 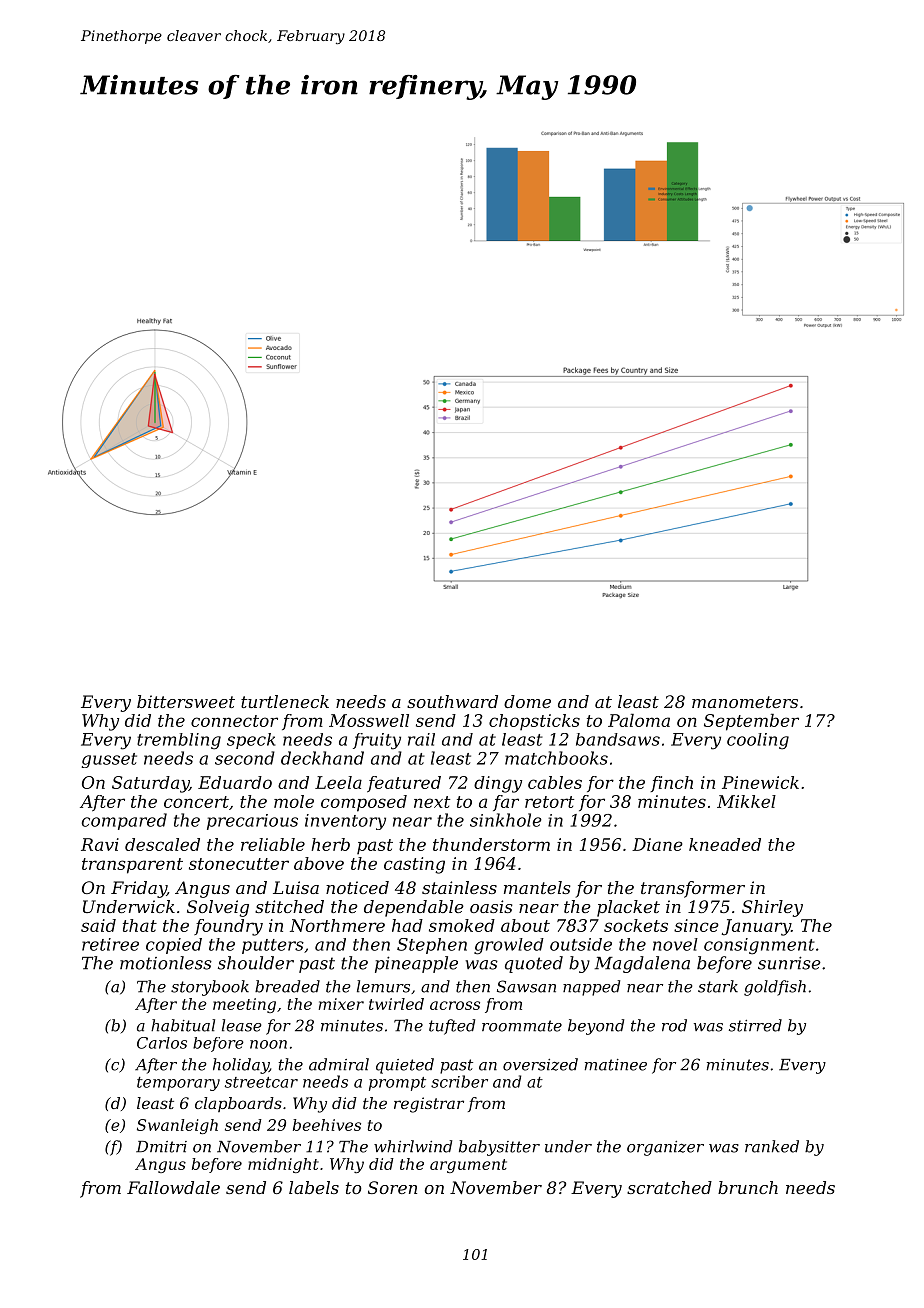 I want to click on Stephen, so click(x=432, y=946).
